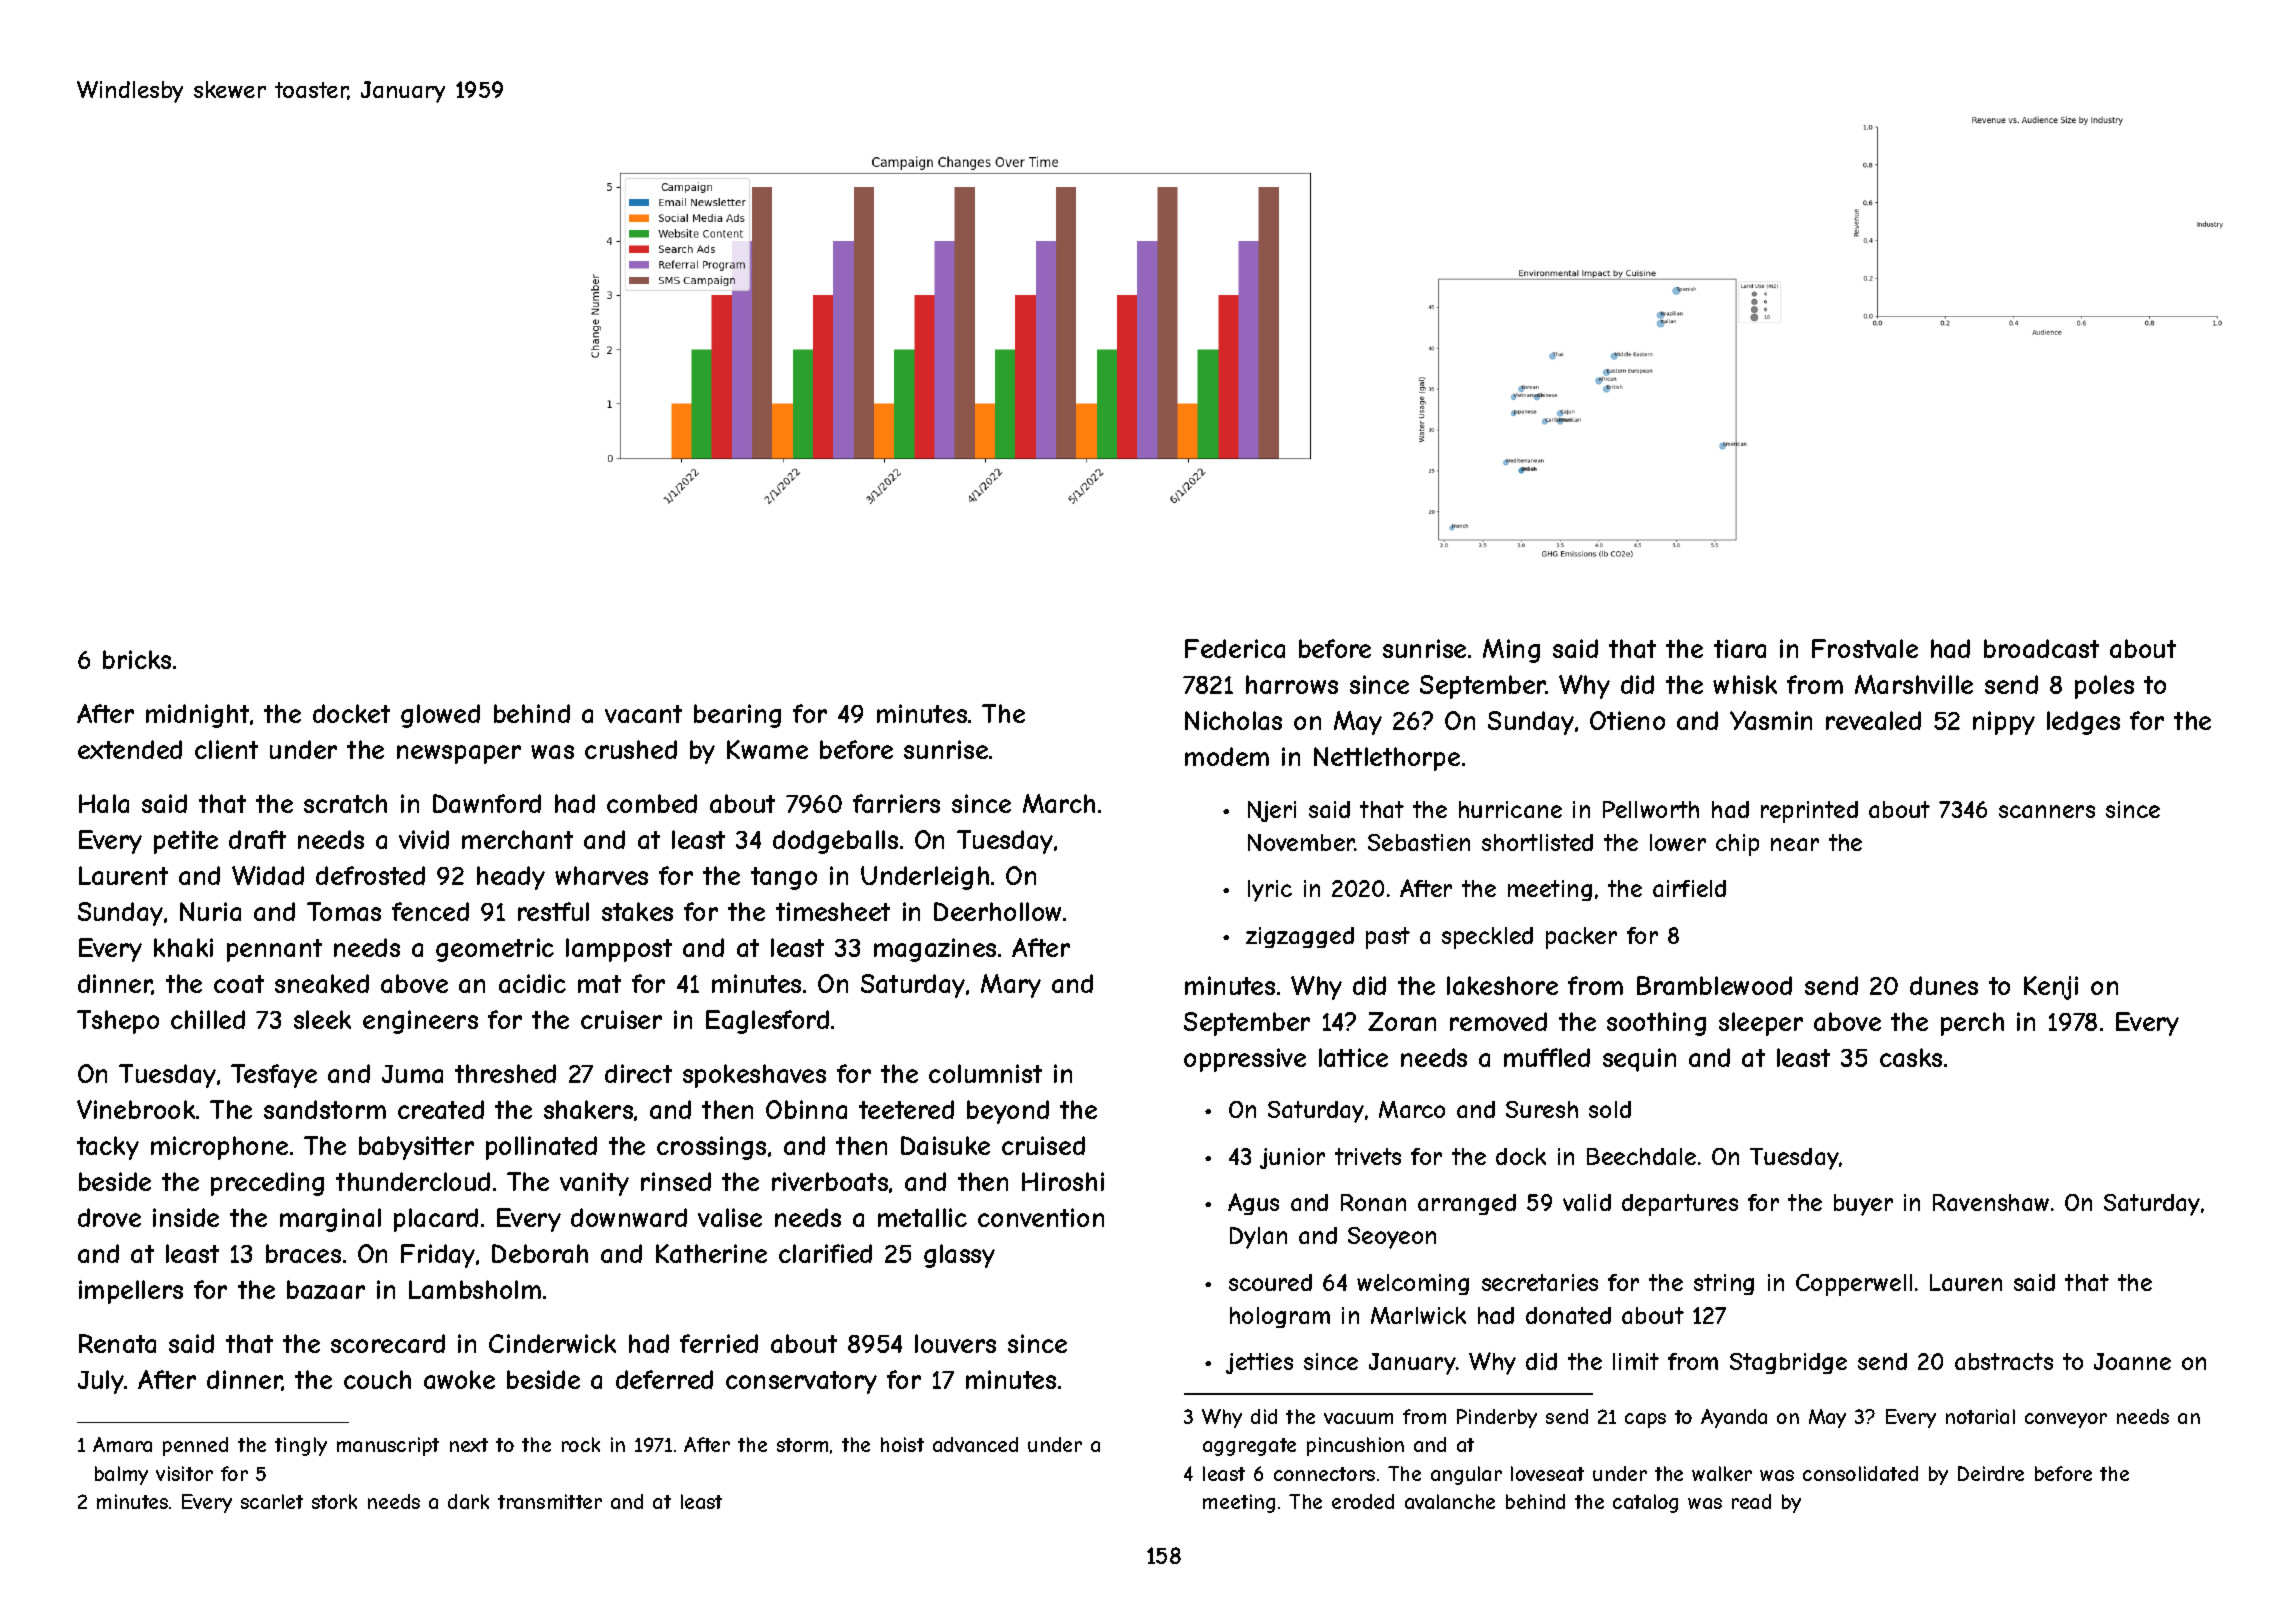 This screenshot has height=1620, width=2292. Describe the element at coordinates (1227, 756) in the screenshot. I see `modem` at that location.
